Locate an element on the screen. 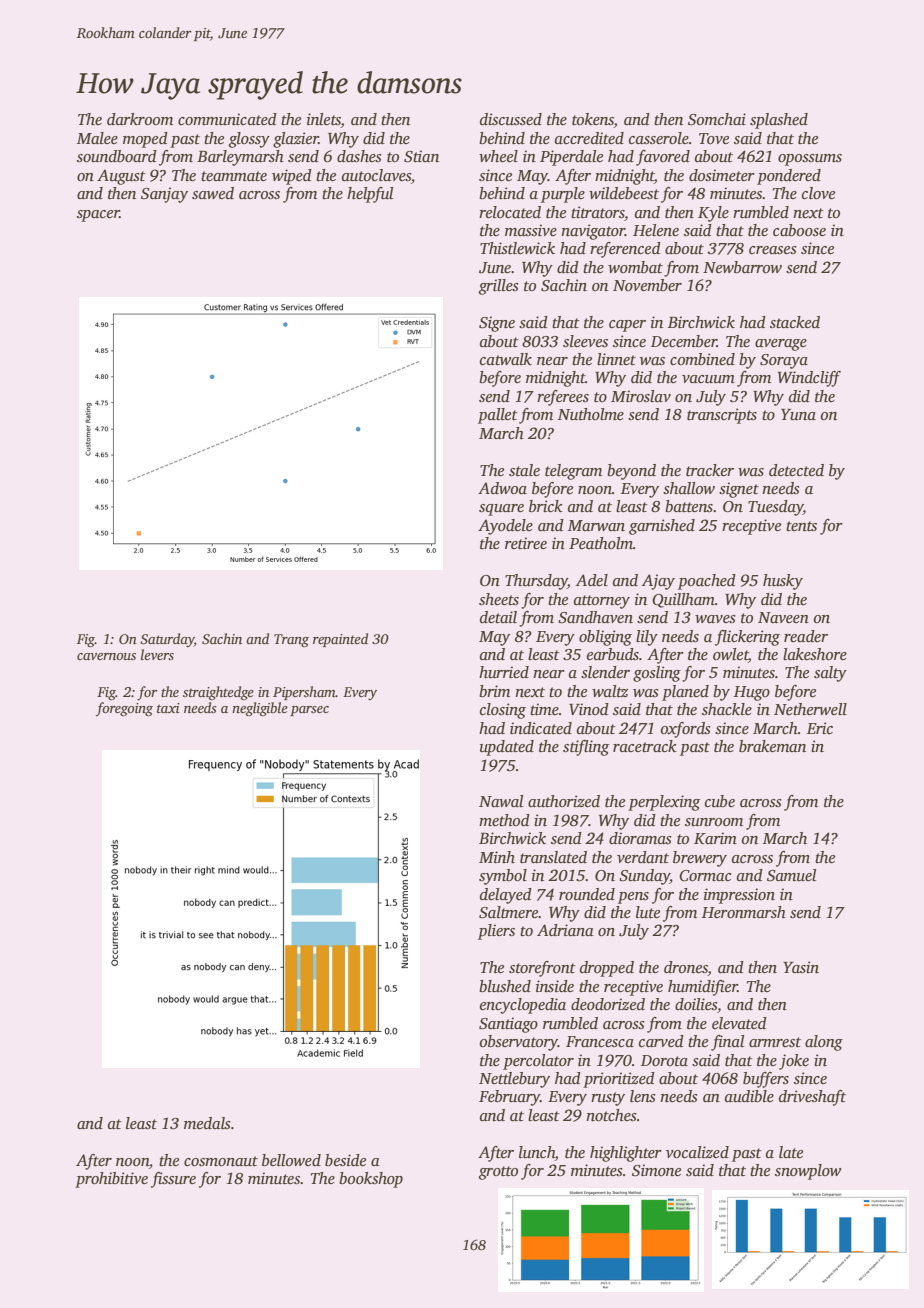  communicated is located at coordinates (227, 119).
